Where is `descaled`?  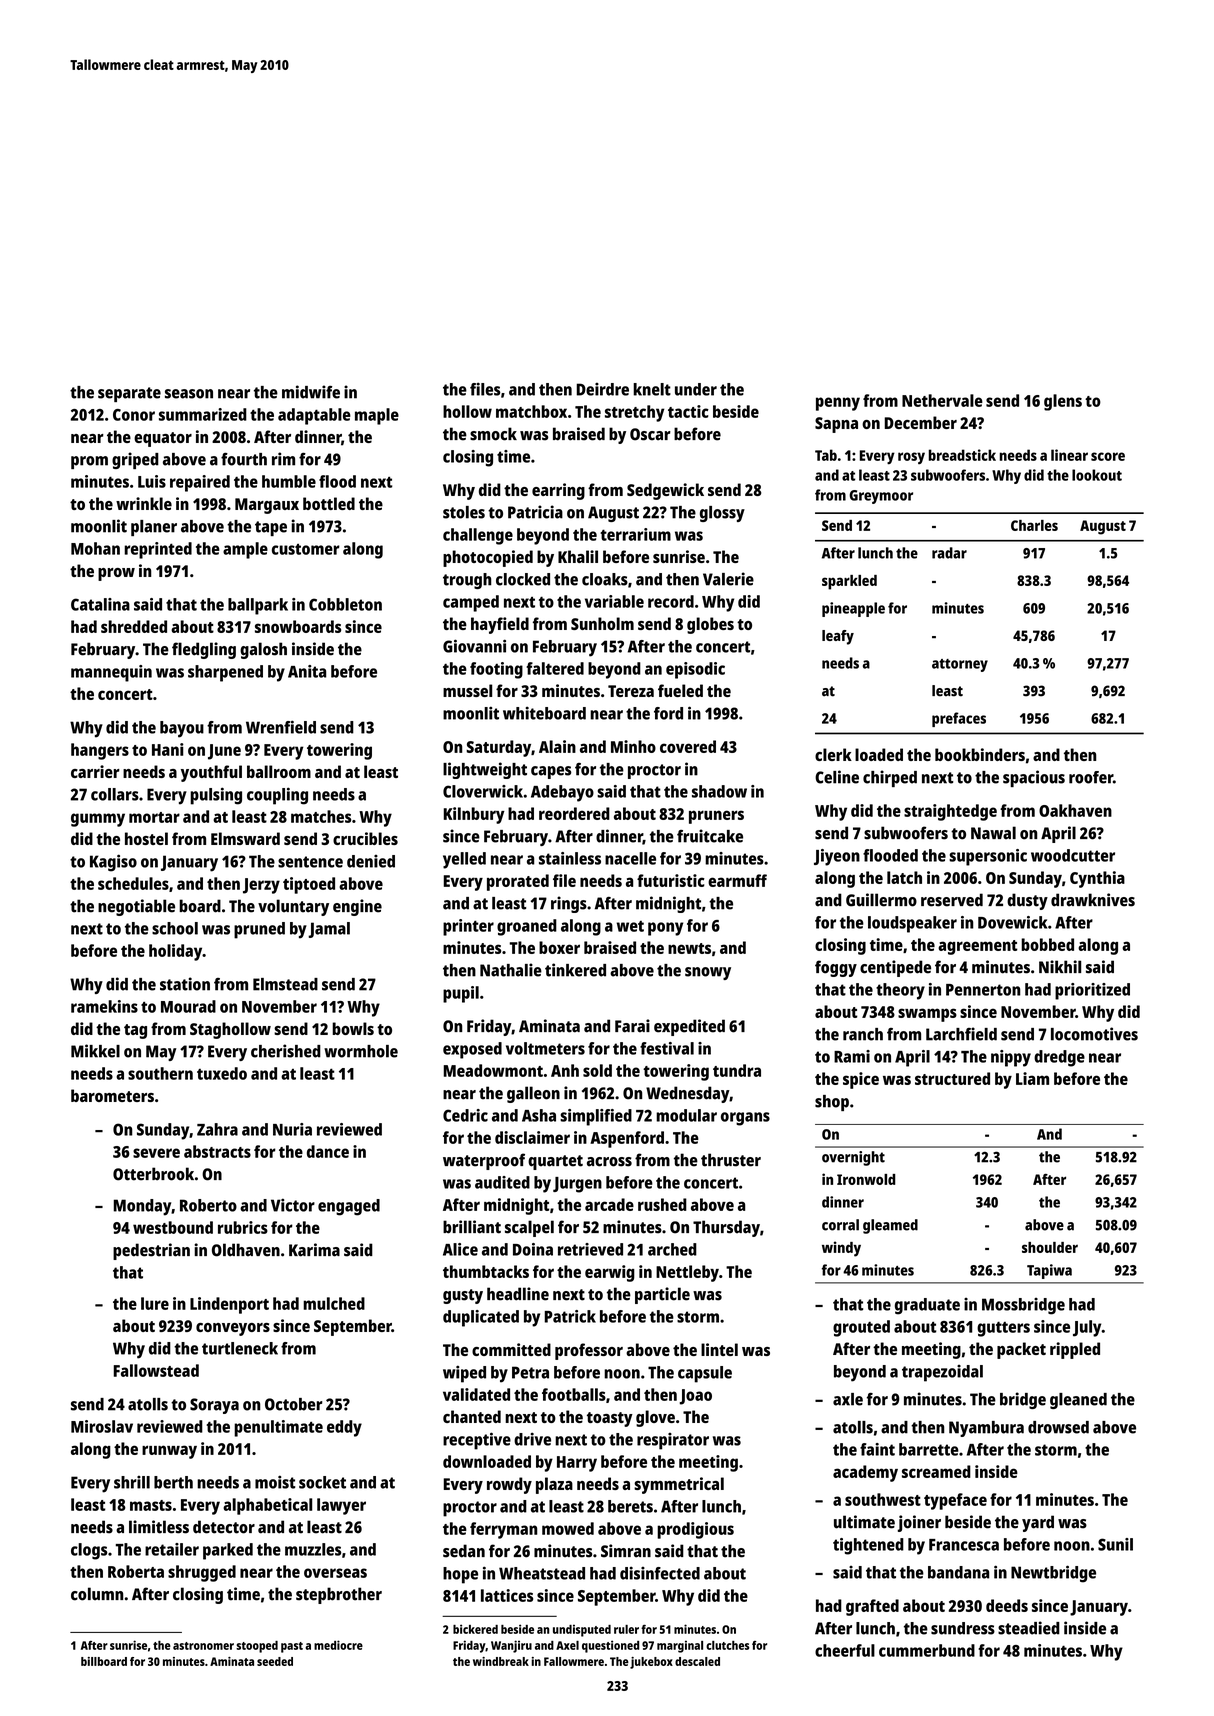
descaled is located at coordinates (697, 1661).
